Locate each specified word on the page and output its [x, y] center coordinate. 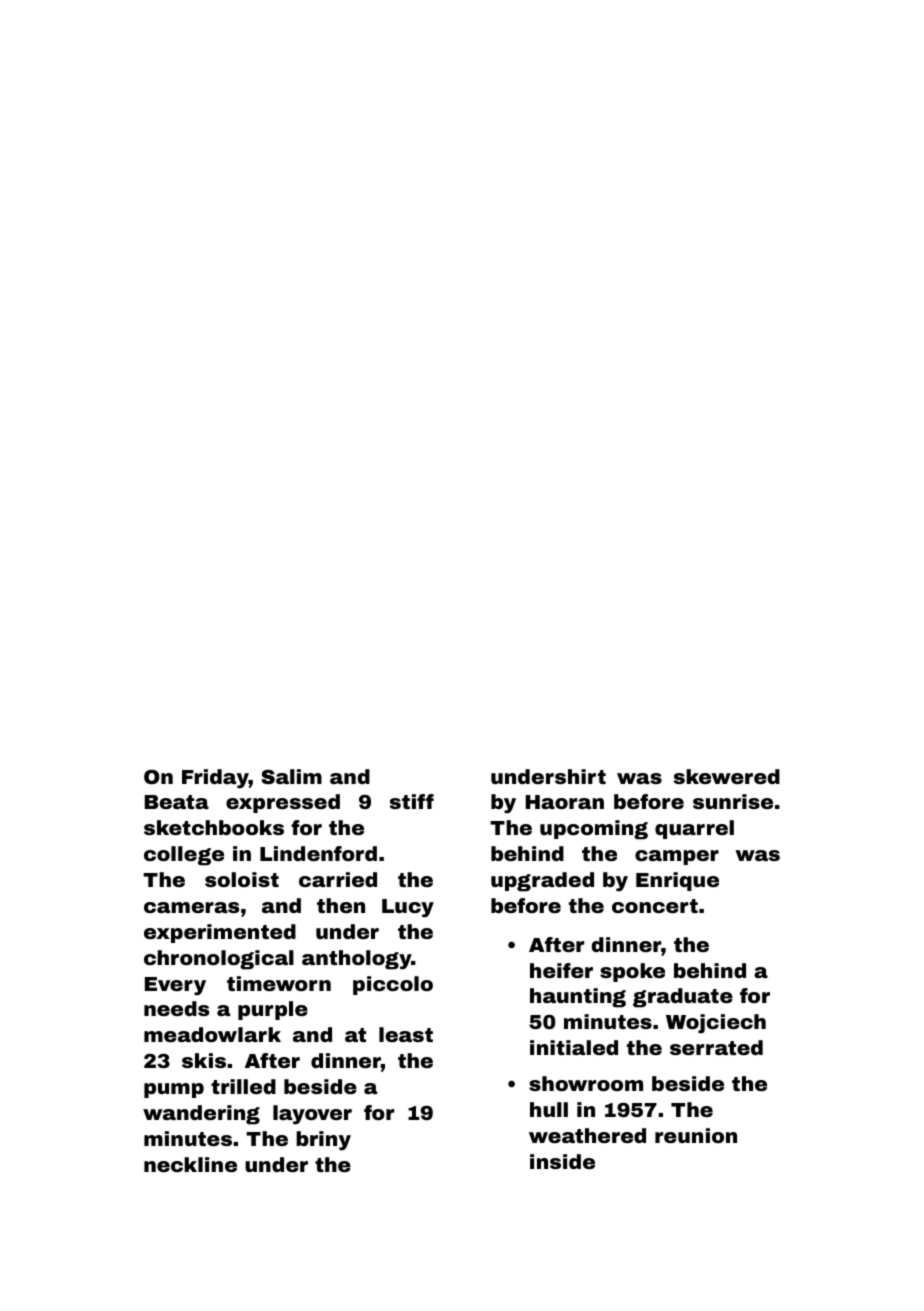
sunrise [733, 801]
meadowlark [212, 1034]
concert [655, 906]
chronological [219, 960]
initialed [574, 1047]
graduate [683, 998]
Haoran [565, 802]
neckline [190, 1164]
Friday [215, 779]
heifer [561, 970]
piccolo [393, 985]
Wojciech [716, 1024]
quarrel [694, 829]
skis [204, 1060]
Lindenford [318, 853]
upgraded [542, 882]
